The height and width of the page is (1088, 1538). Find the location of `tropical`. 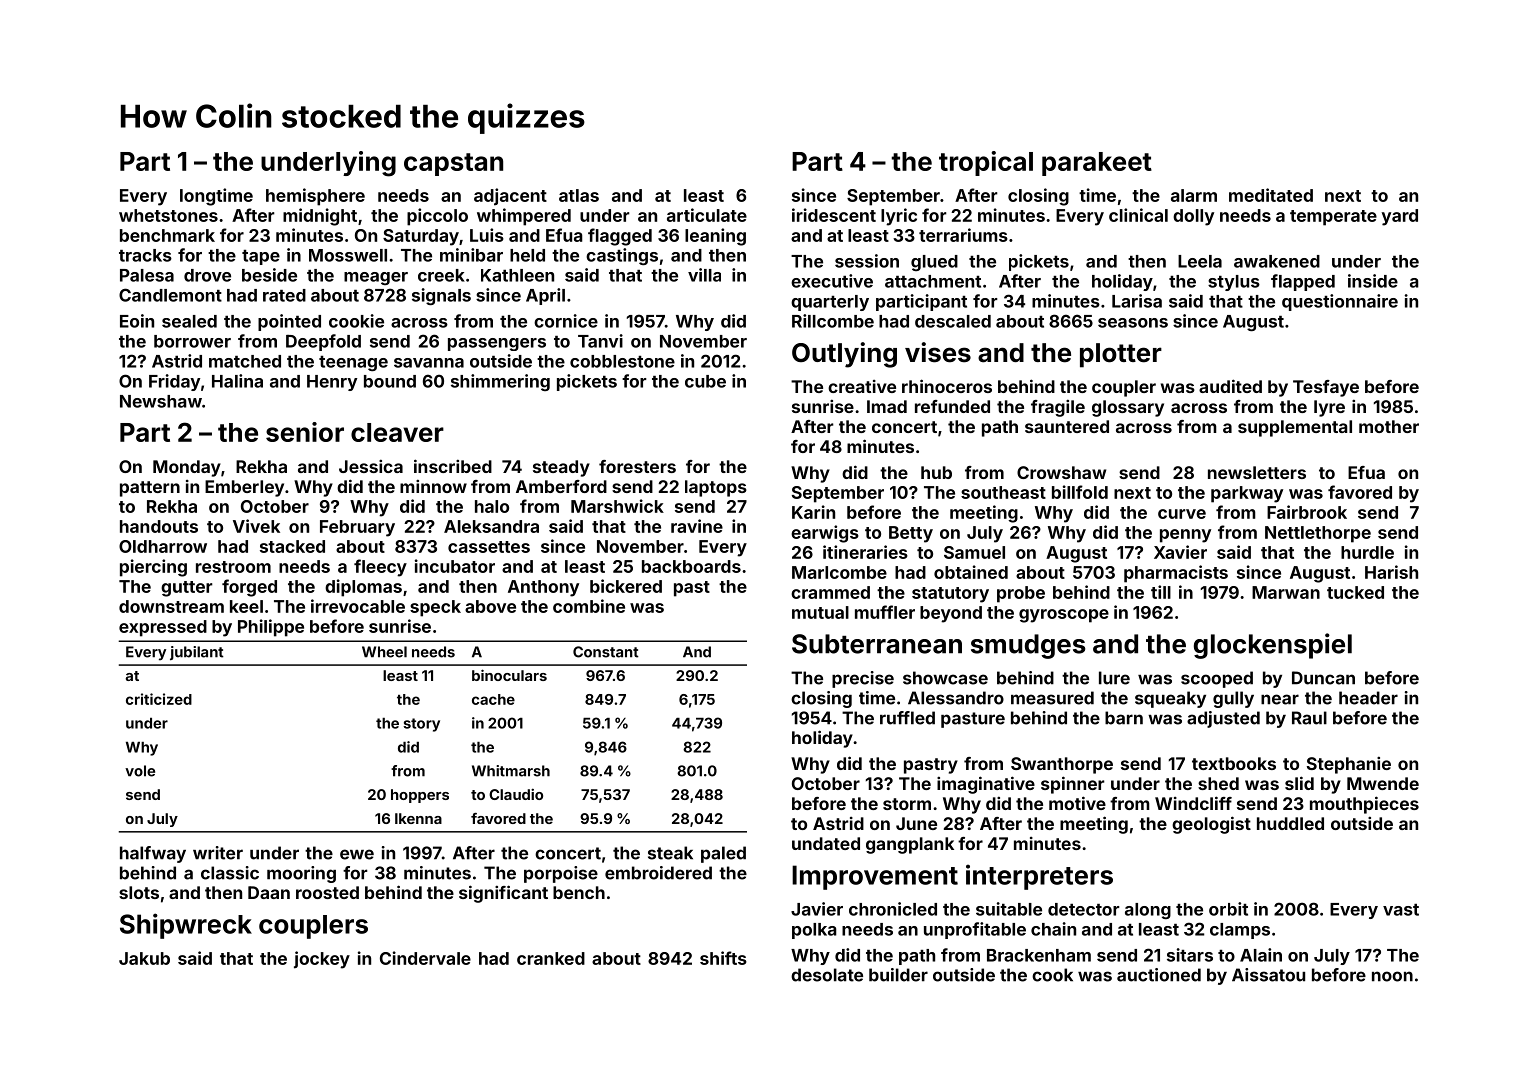

tropical is located at coordinates (986, 163).
